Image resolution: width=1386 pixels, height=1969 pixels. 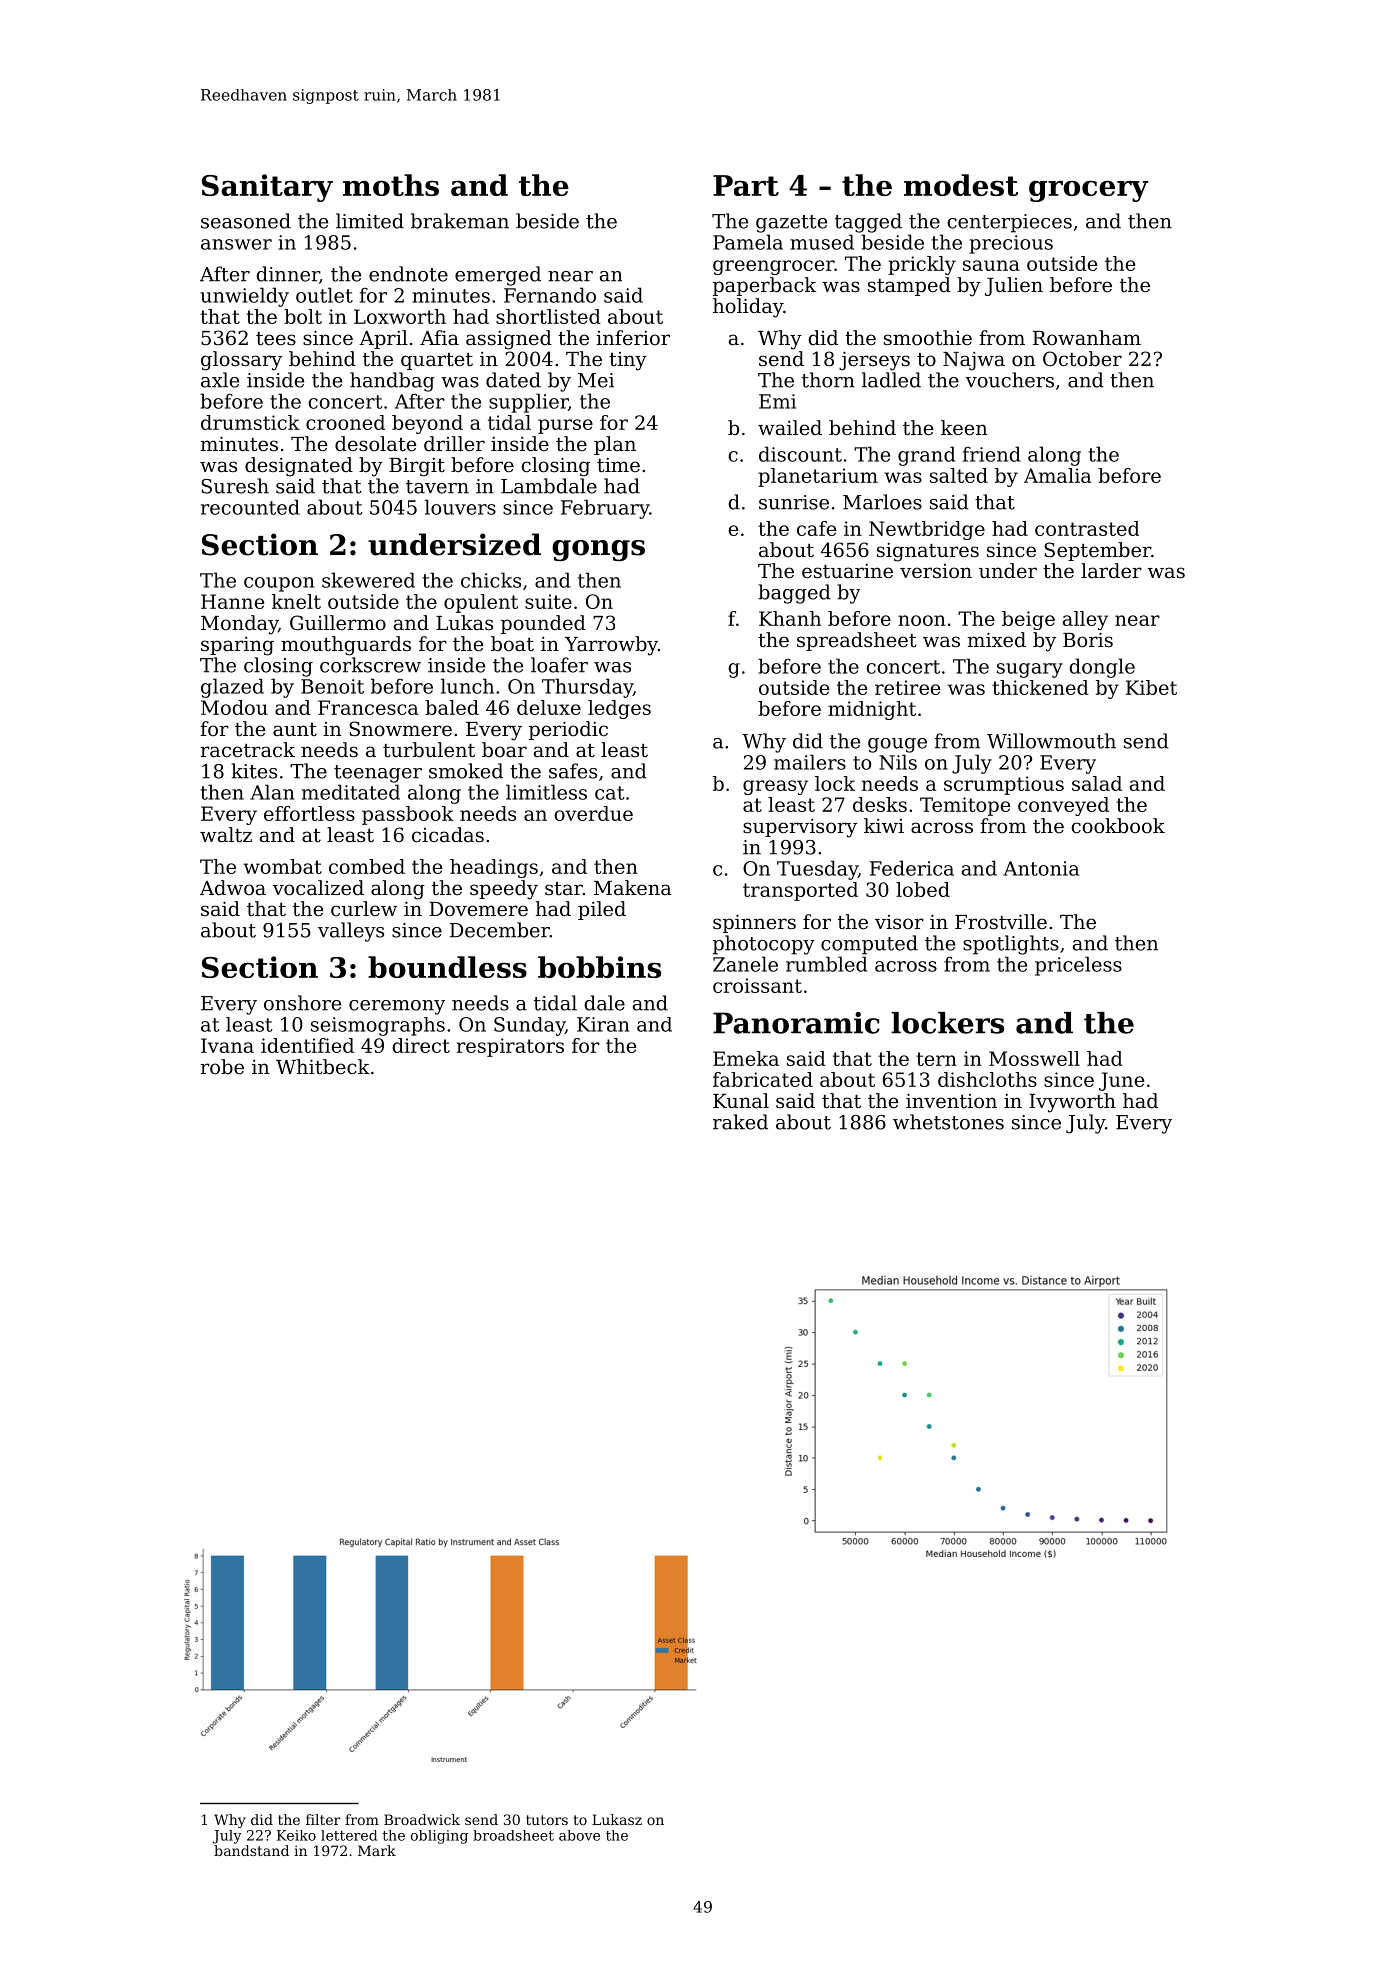 What do you see at coordinates (439, 1837) in the screenshot?
I see `obliging` at bounding box center [439, 1837].
